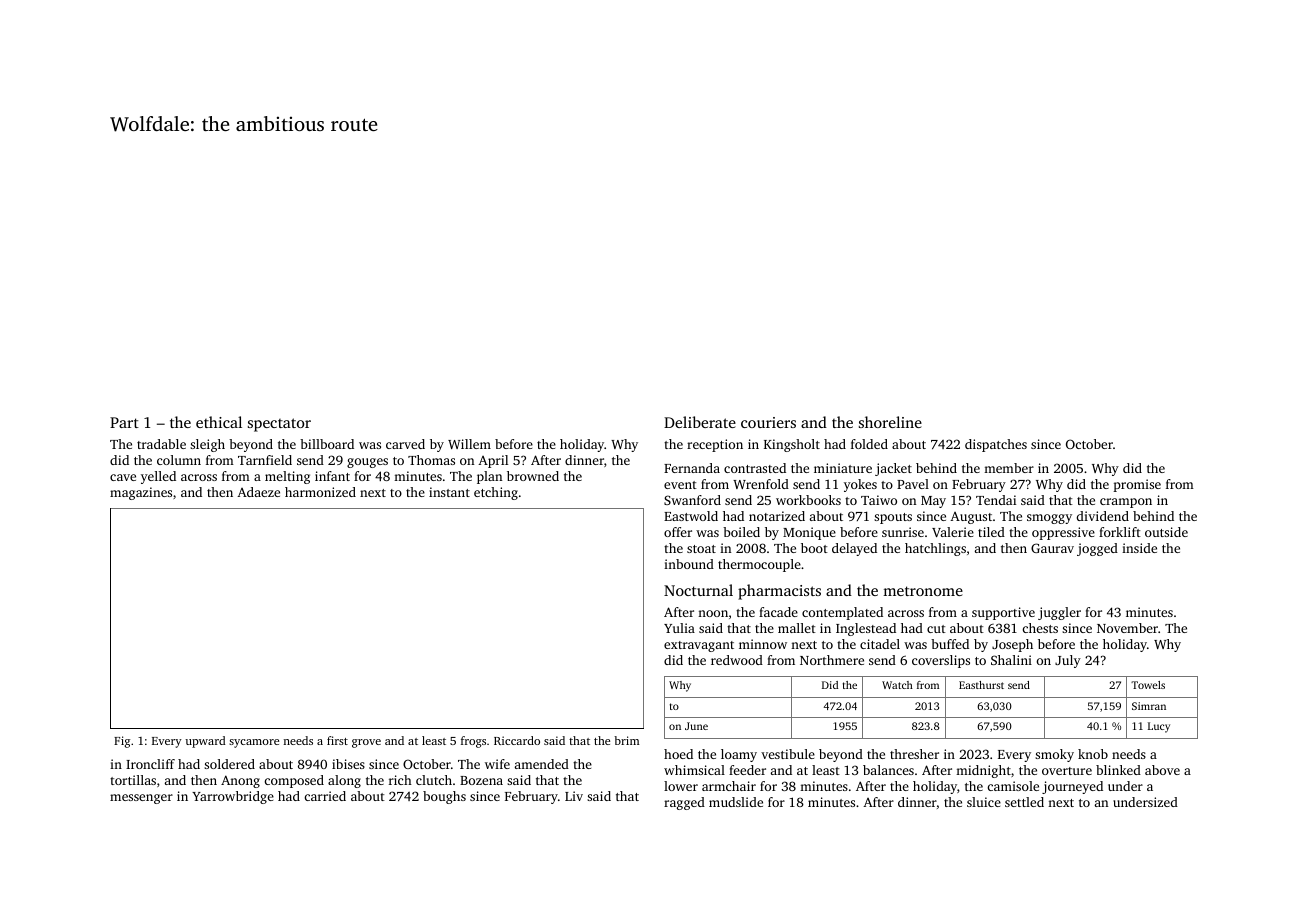 The width and height of the screenshot is (1308, 924). What do you see at coordinates (678, 532) in the screenshot?
I see `offer` at bounding box center [678, 532].
